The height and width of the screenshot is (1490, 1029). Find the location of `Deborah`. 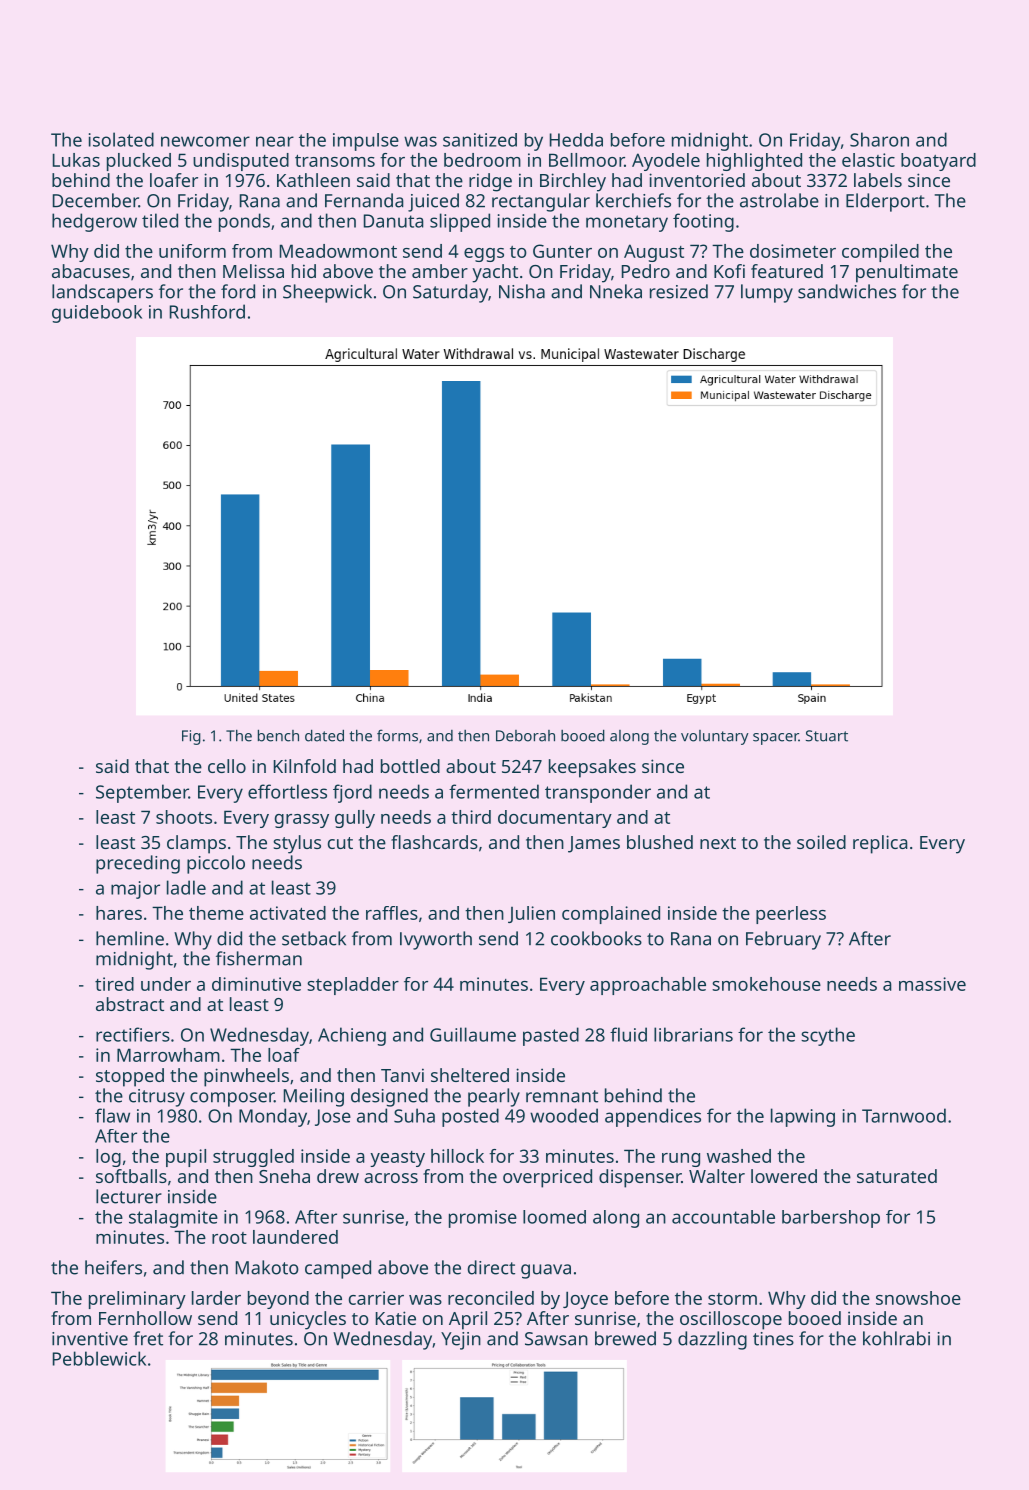

Deborah is located at coordinates (525, 736).
